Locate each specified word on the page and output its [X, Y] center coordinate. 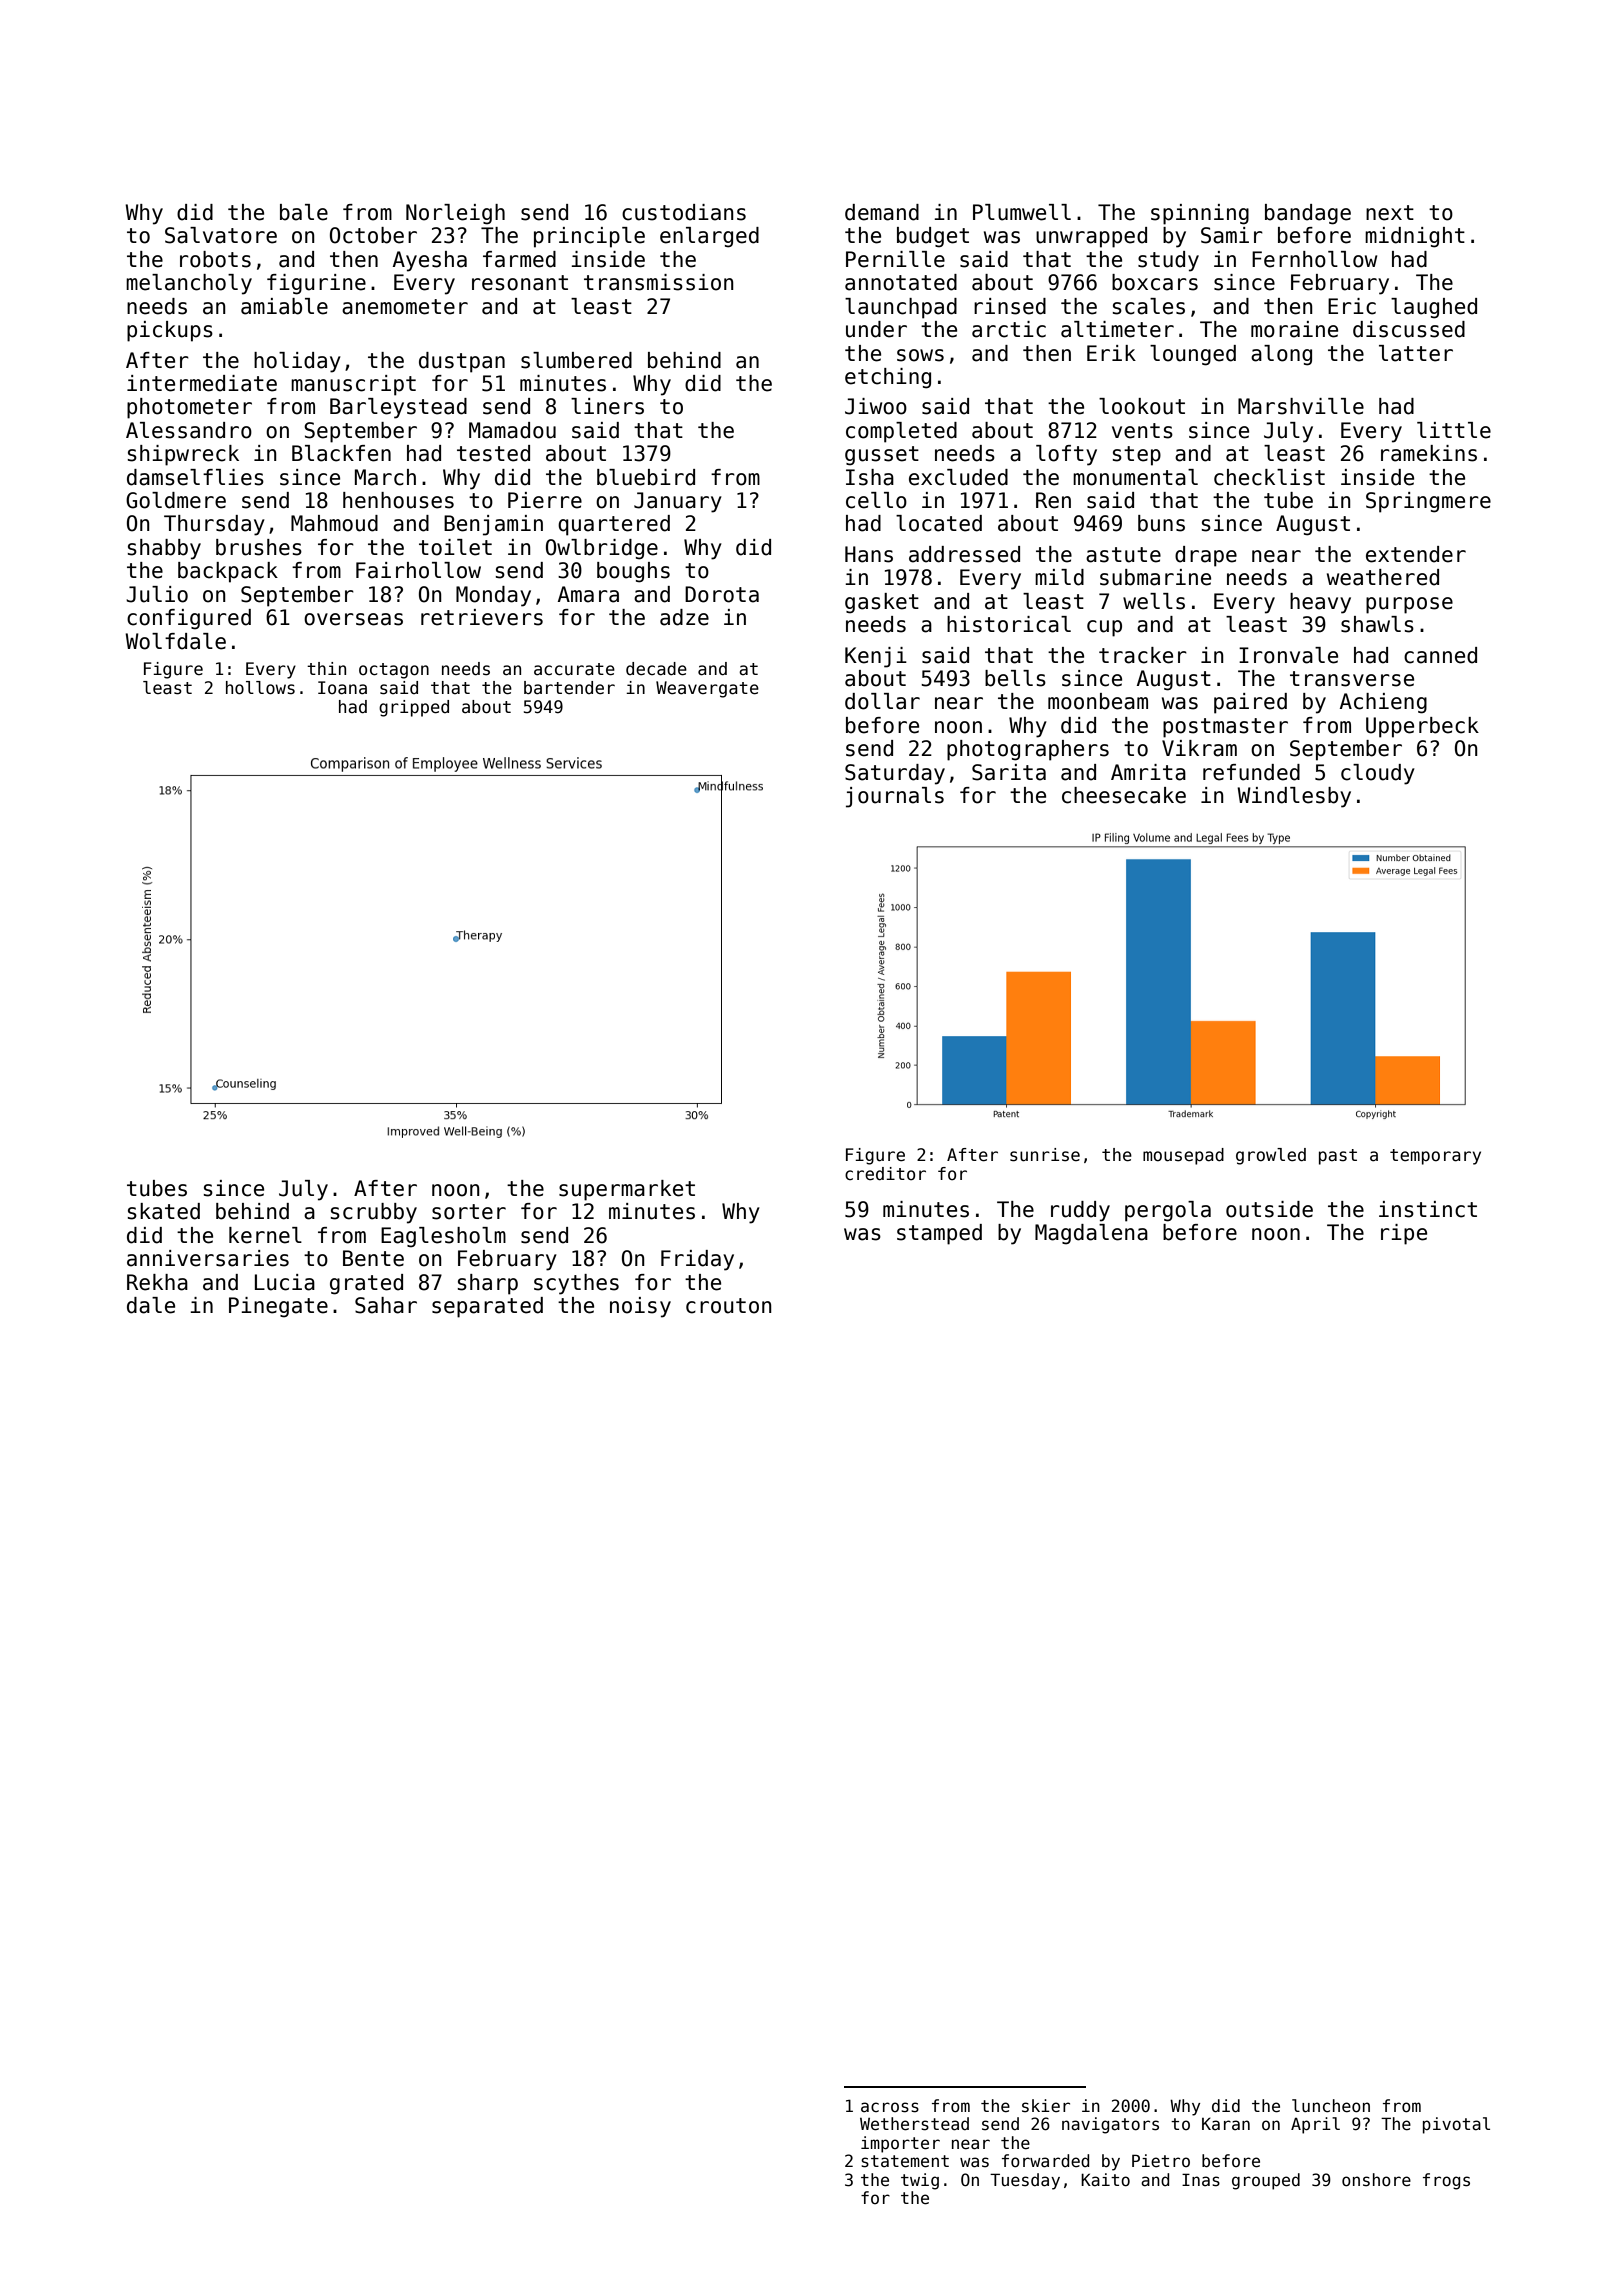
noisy [640, 1307]
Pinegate [278, 1307]
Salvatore [221, 235]
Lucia [285, 1282]
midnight [1415, 237]
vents [1142, 431]
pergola [1168, 1211]
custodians [684, 212]
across [890, 2107]
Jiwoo [876, 406]
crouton [729, 1306]
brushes [259, 547]
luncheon [1331, 2106]
